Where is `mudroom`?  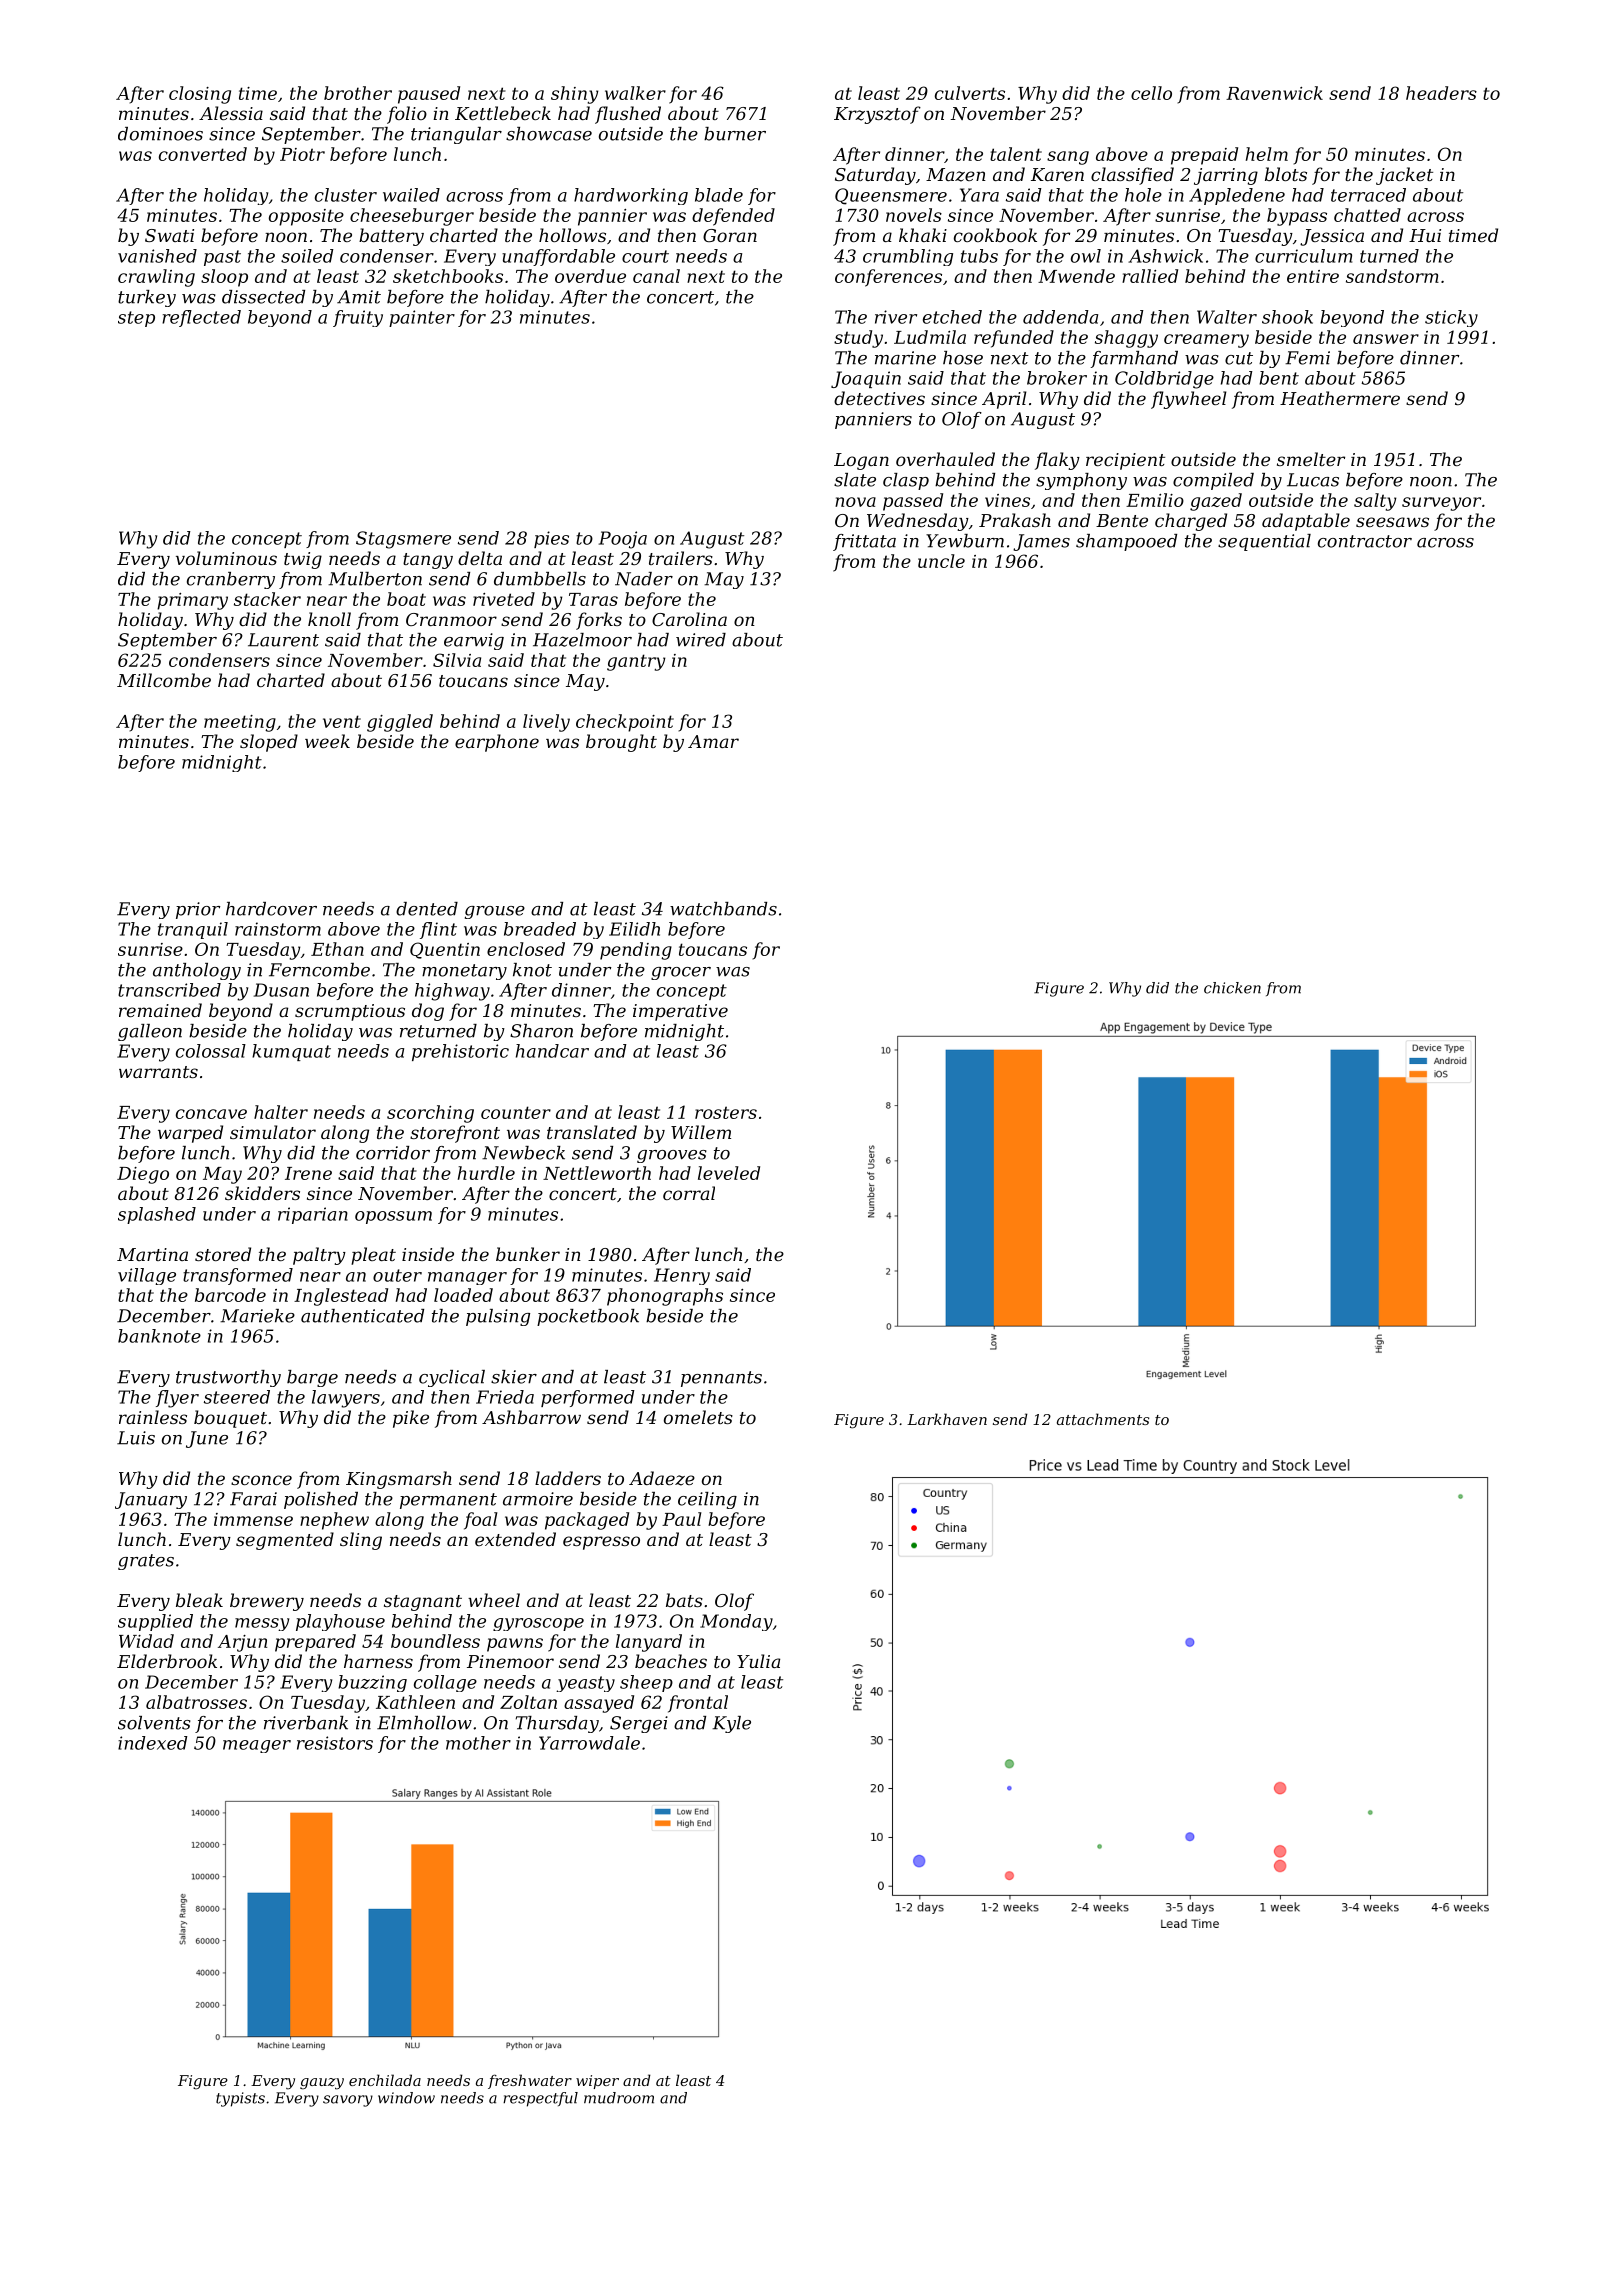 mudroom is located at coordinates (619, 2098).
